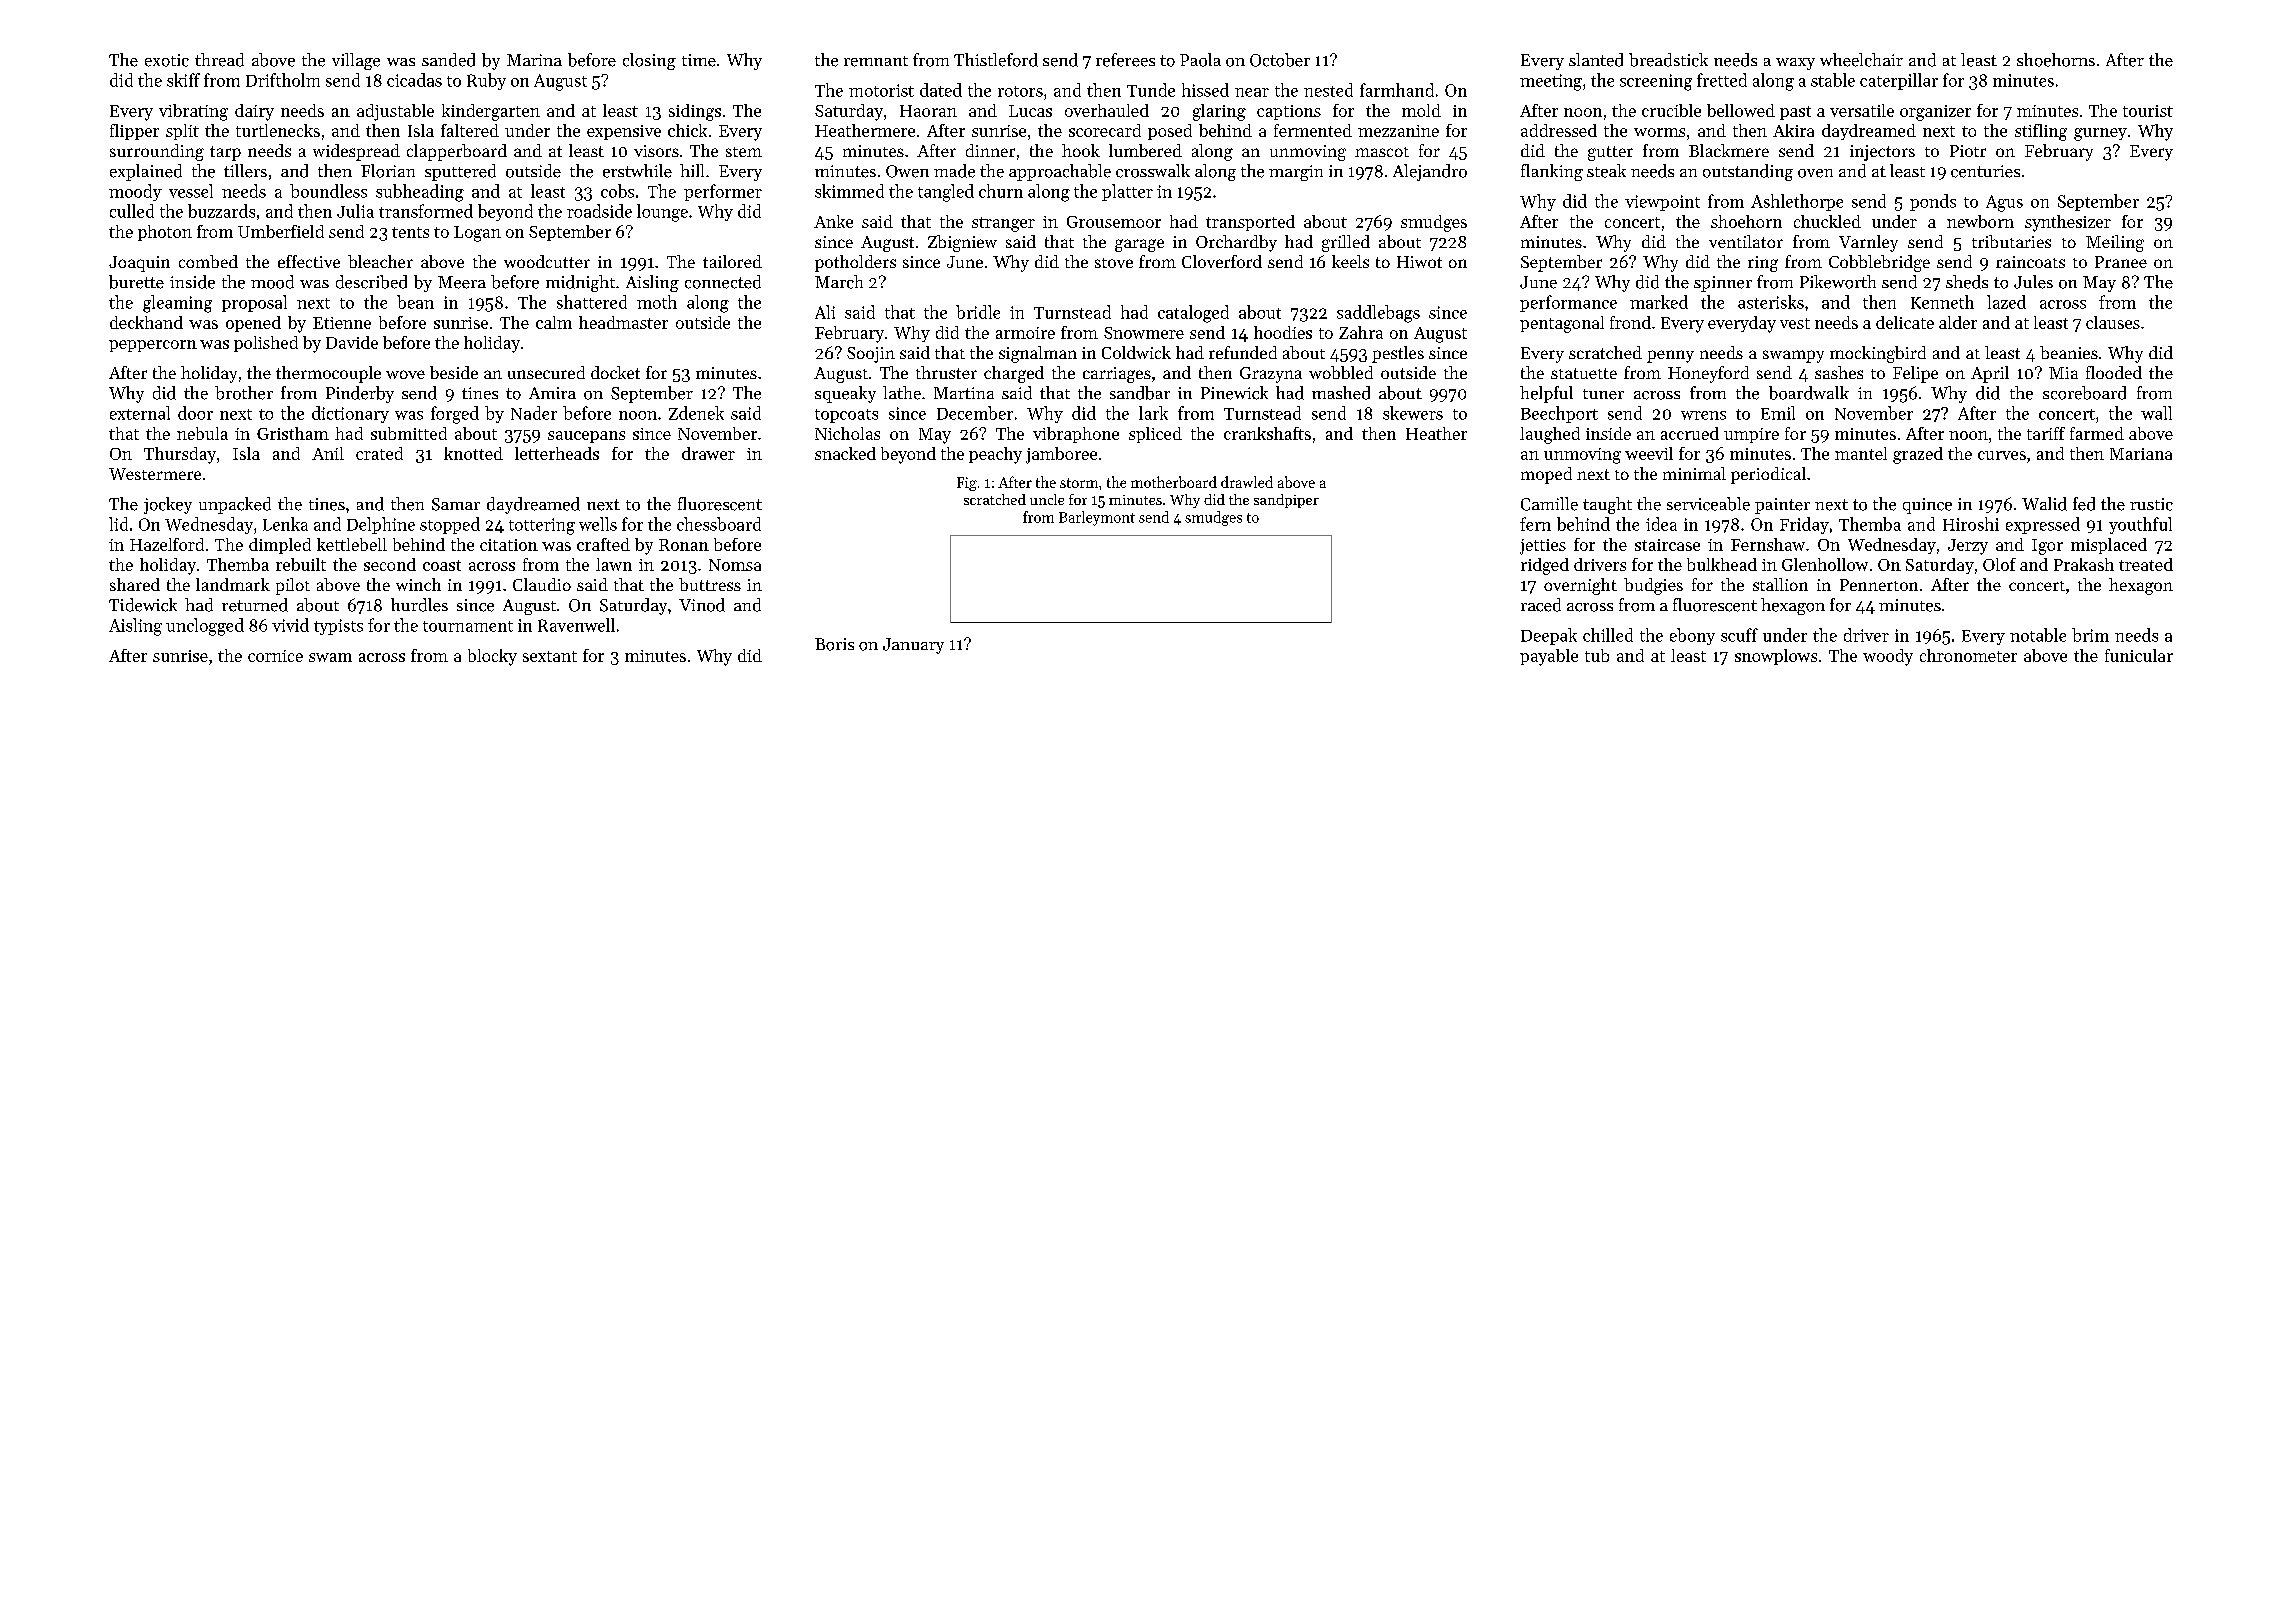 Image resolution: width=2282 pixels, height=1614 pixels. What do you see at coordinates (1653, 586) in the image?
I see `budgies` at bounding box center [1653, 586].
